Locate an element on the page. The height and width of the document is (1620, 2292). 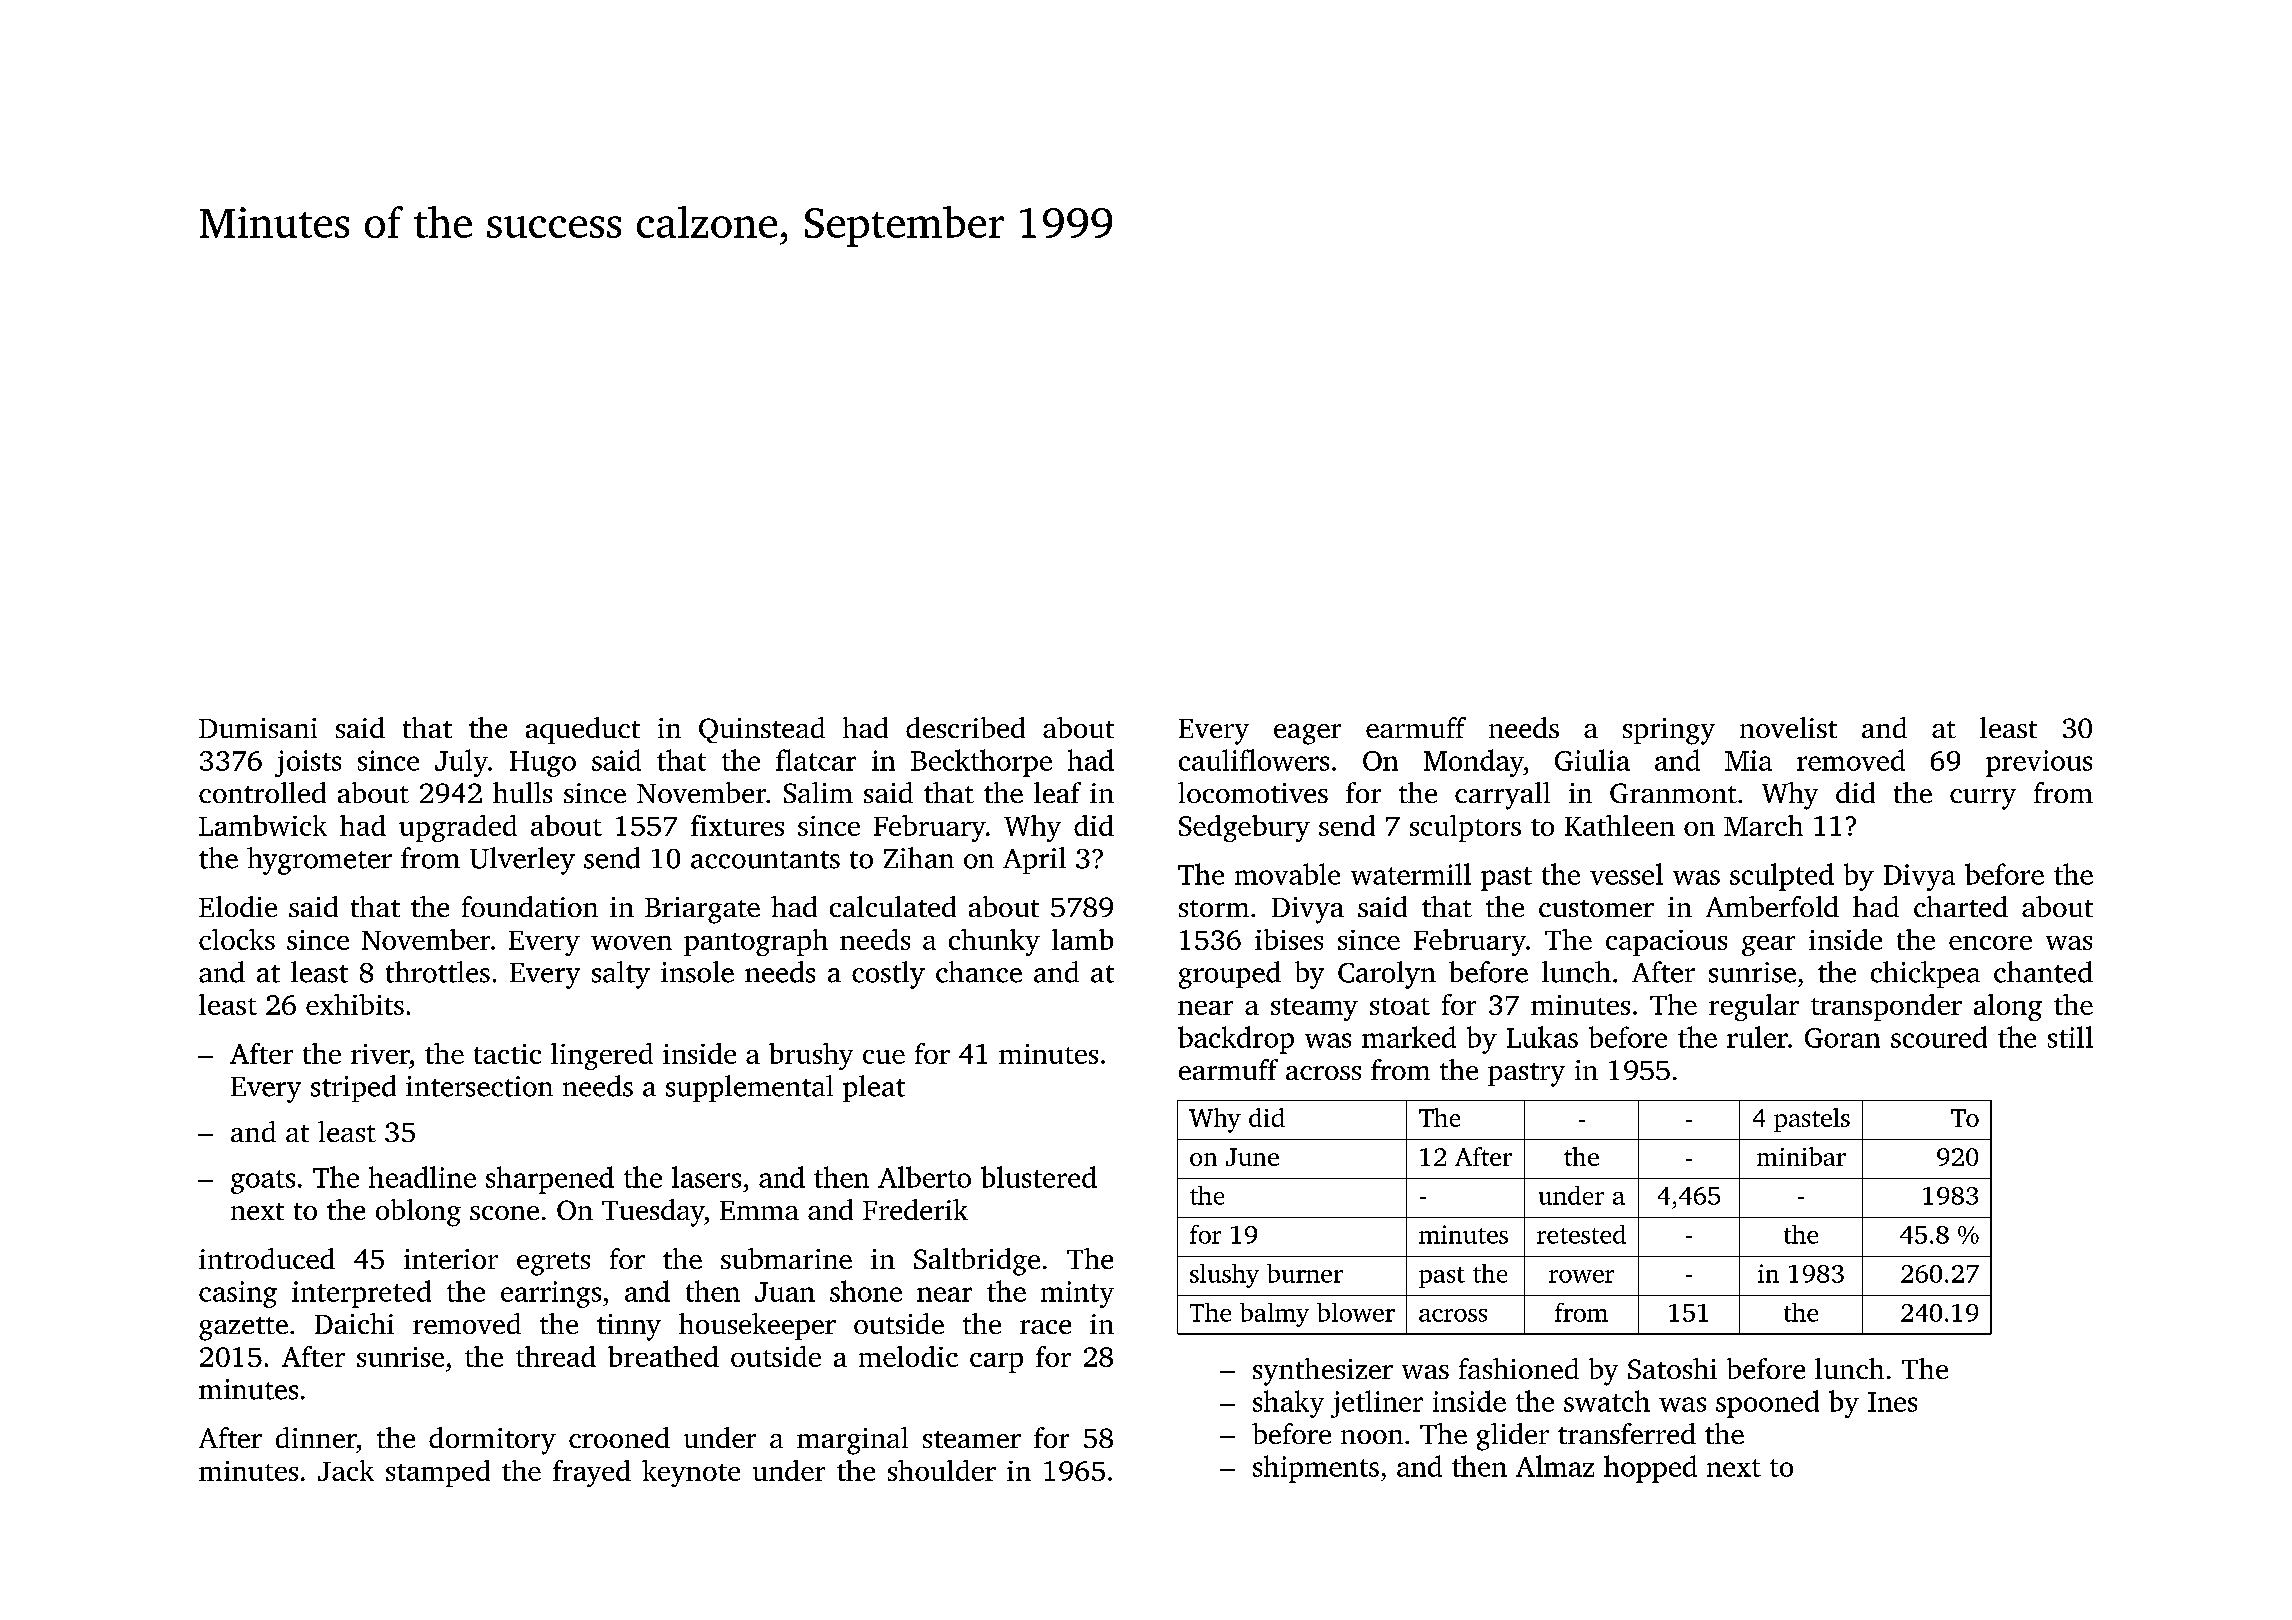
Monday is located at coordinates (1474, 763).
